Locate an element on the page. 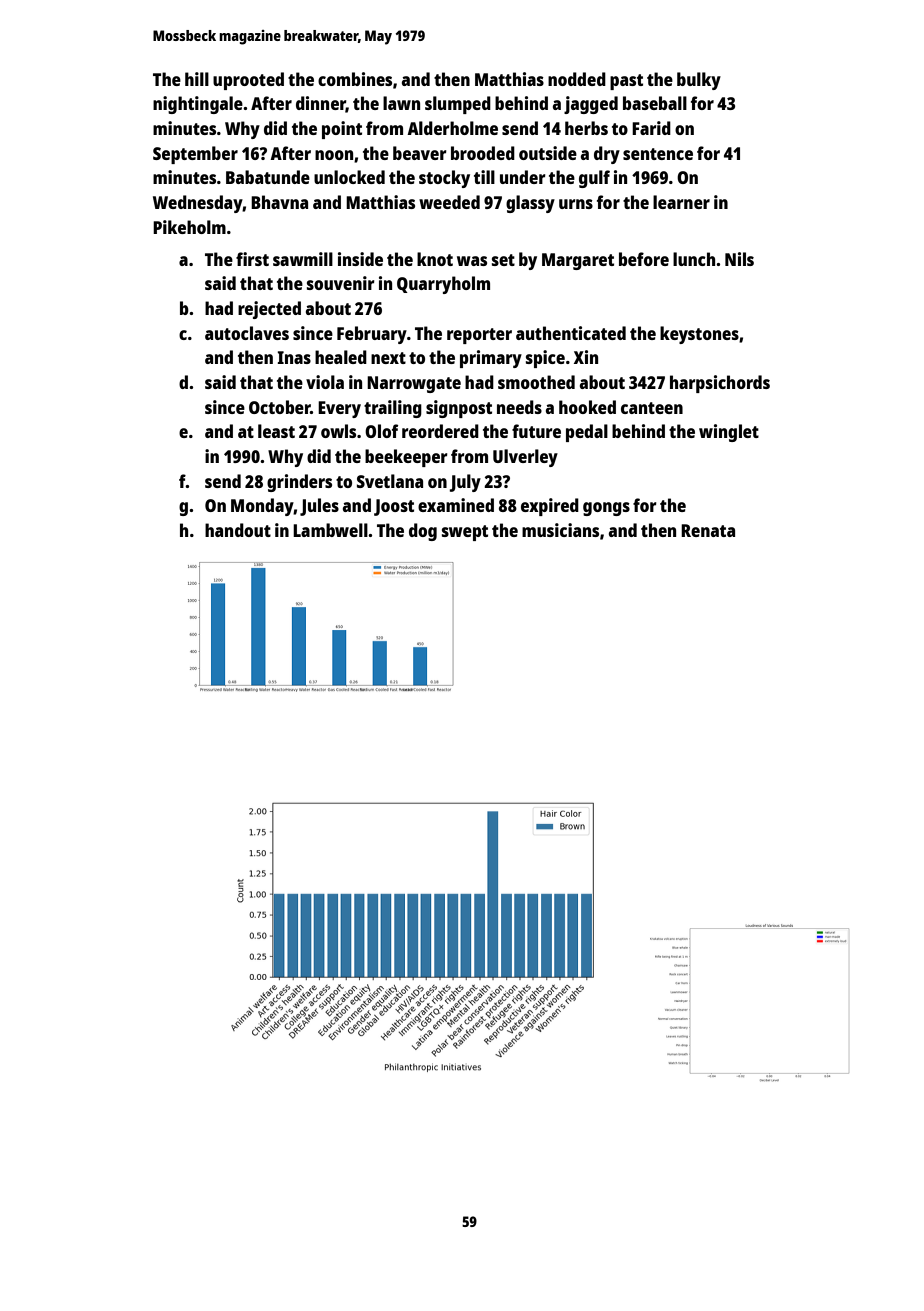 The height and width of the page is (1311, 924). unlocked is located at coordinates (349, 177).
